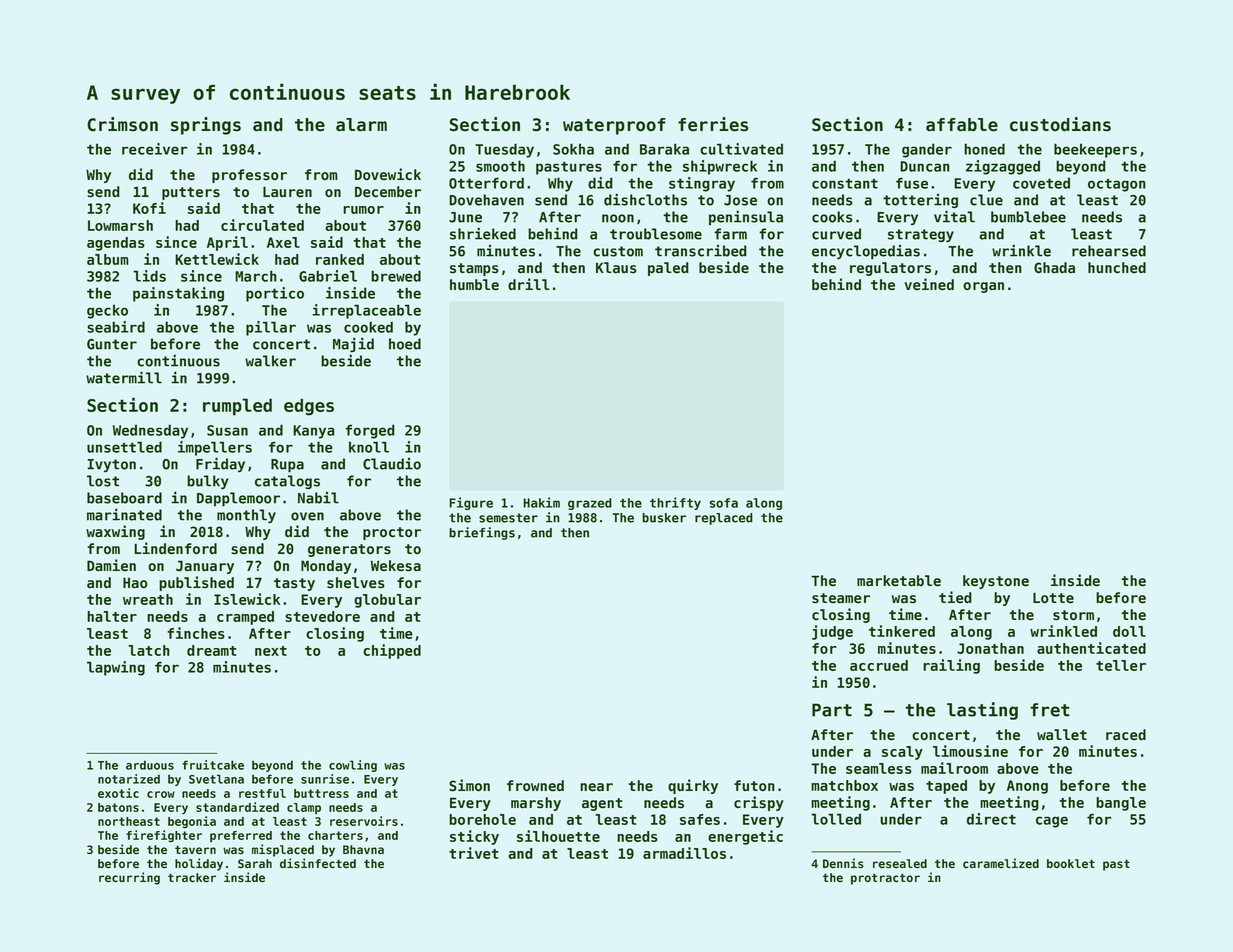  What do you see at coordinates (723, 503) in the page?
I see `sofa` at bounding box center [723, 503].
